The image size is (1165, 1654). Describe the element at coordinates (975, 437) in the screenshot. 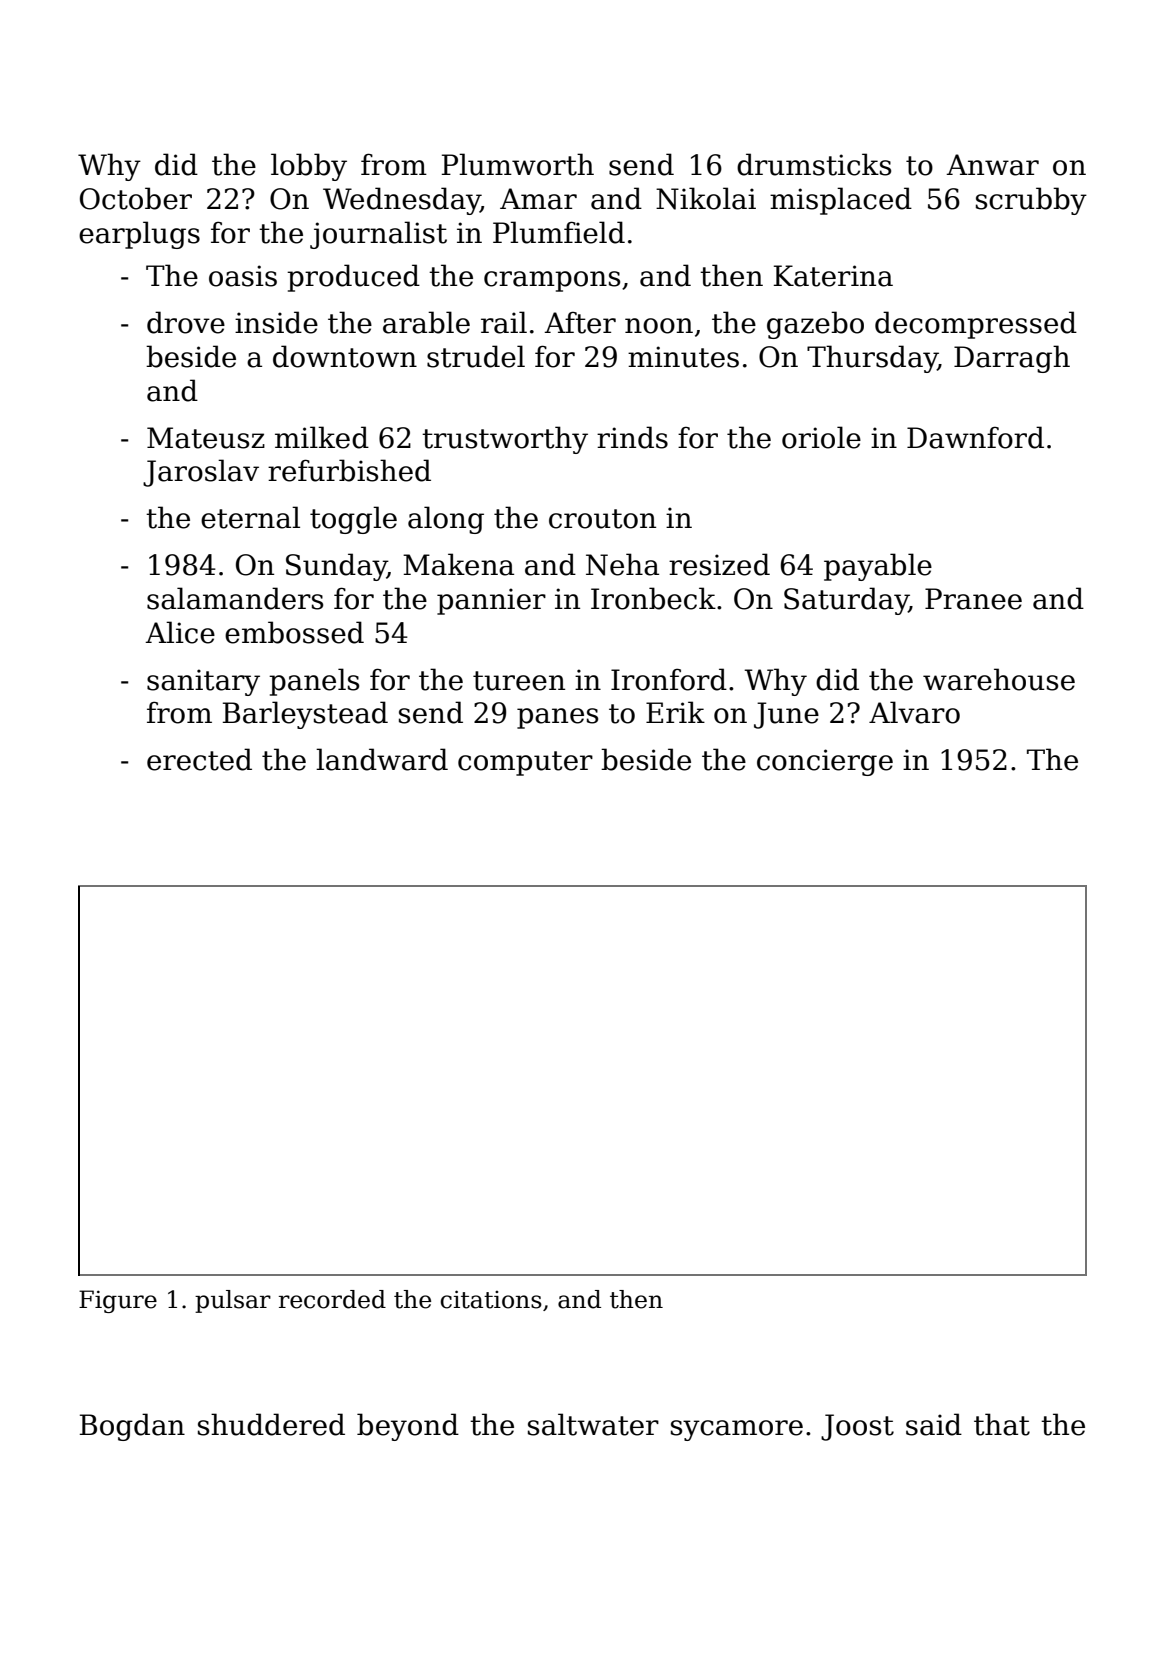

I see `Dawnford` at that location.
